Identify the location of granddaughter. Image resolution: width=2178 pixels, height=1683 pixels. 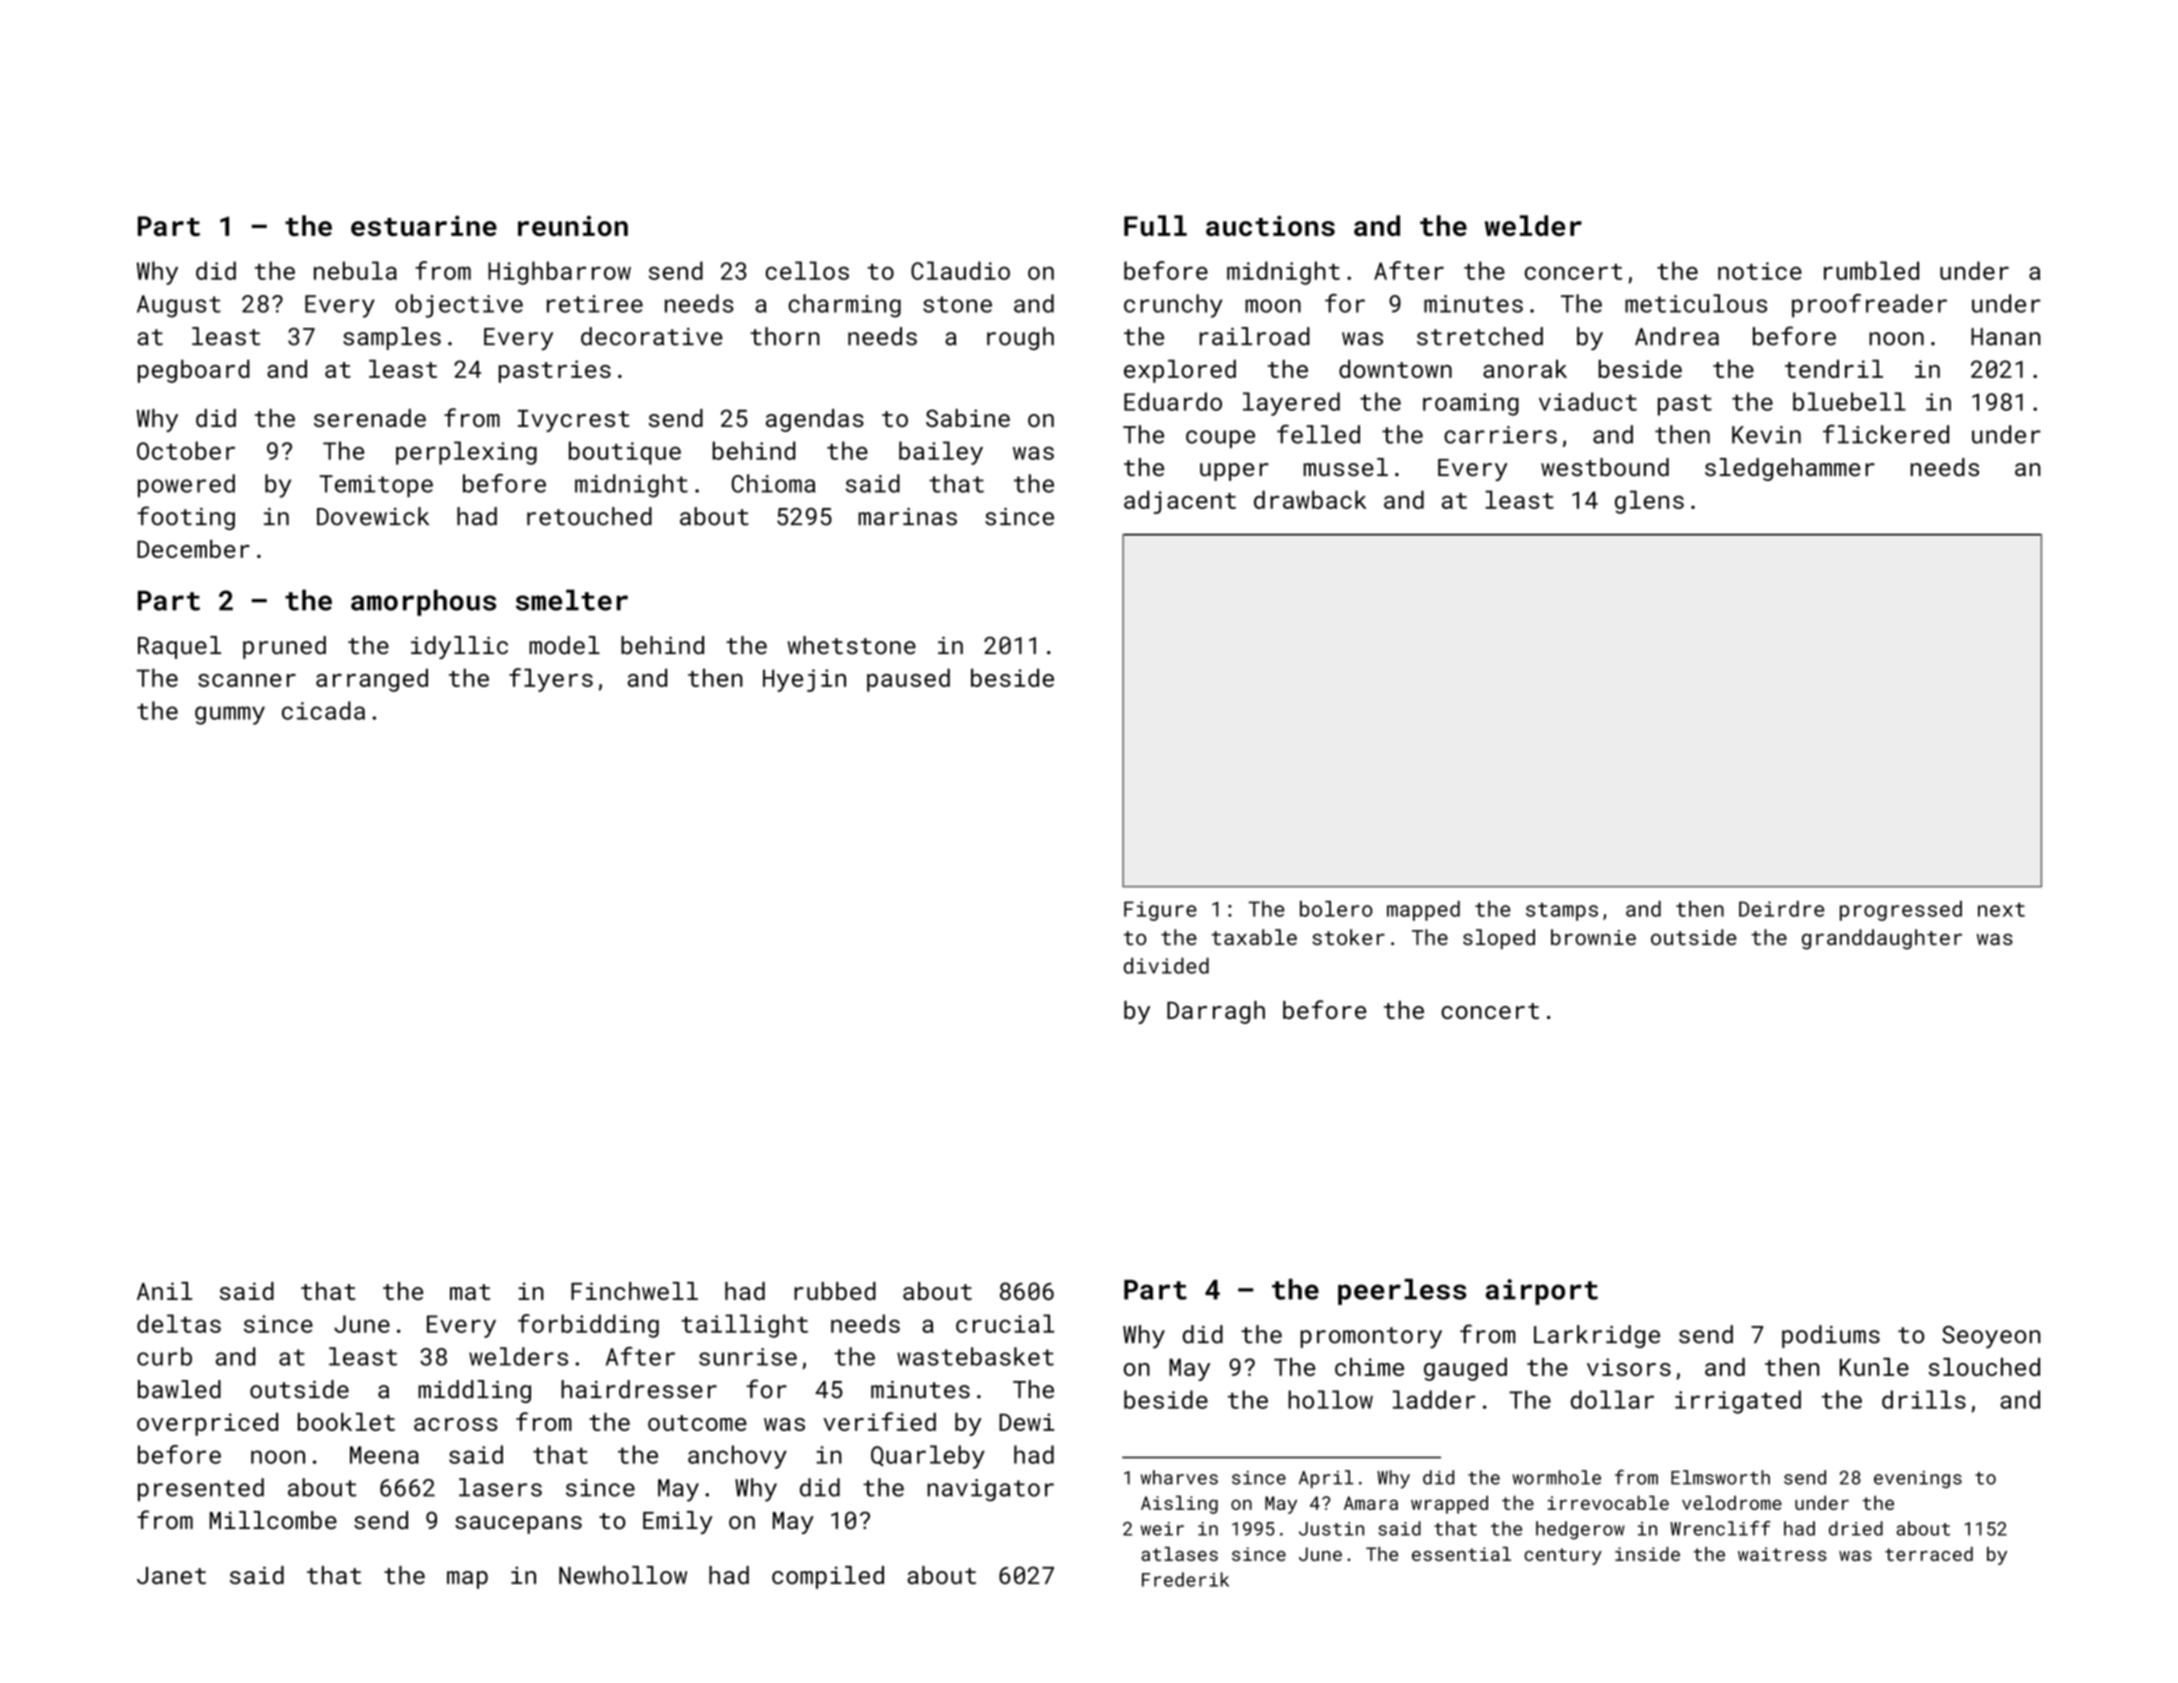
(1882, 939).
